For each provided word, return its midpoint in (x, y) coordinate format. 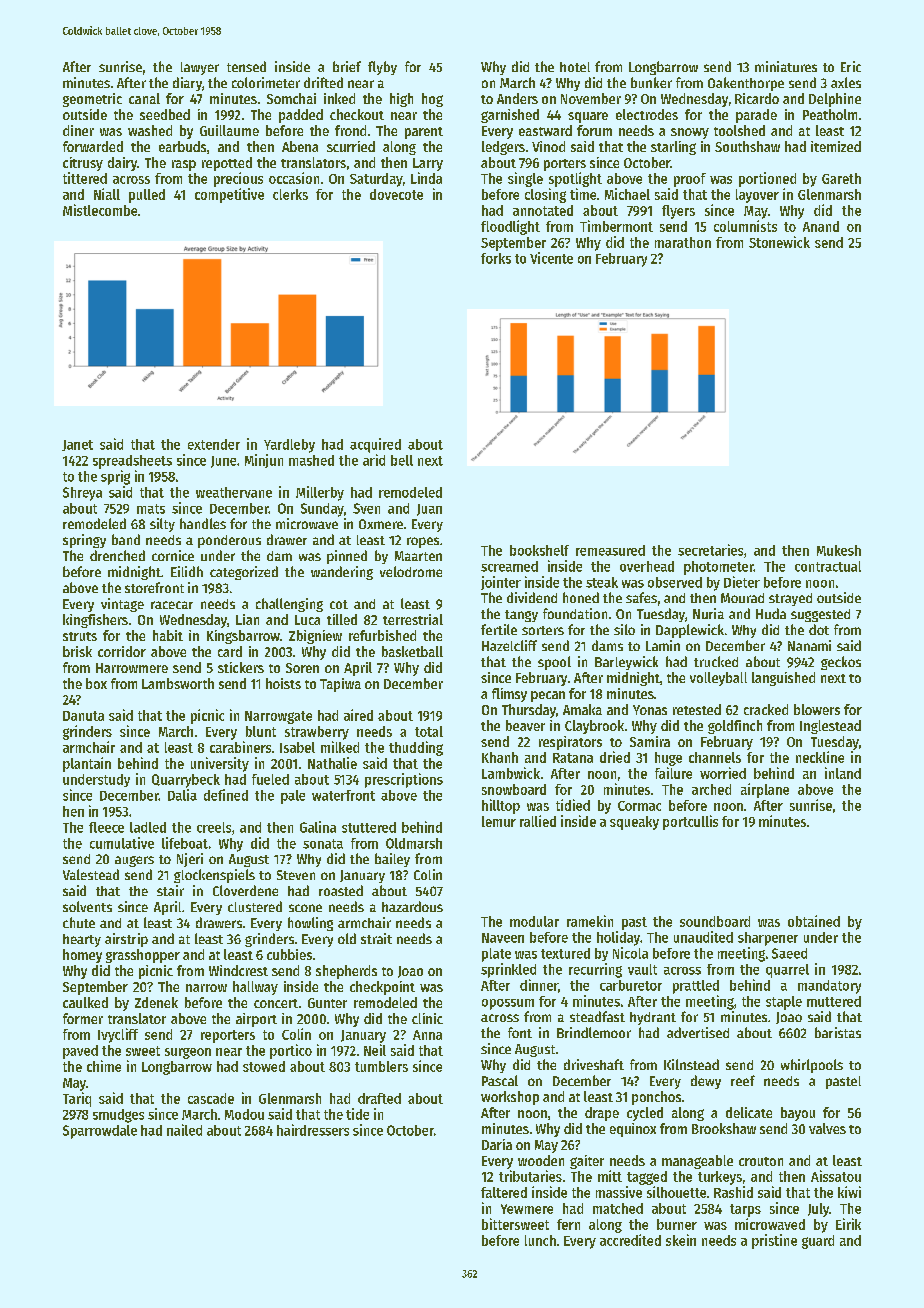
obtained (814, 921)
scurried (351, 146)
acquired (375, 445)
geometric (92, 100)
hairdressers (313, 1130)
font (520, 1032)
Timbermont (616, 226)
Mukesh (839, 550)
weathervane (234, 492)
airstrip (126, 940)
